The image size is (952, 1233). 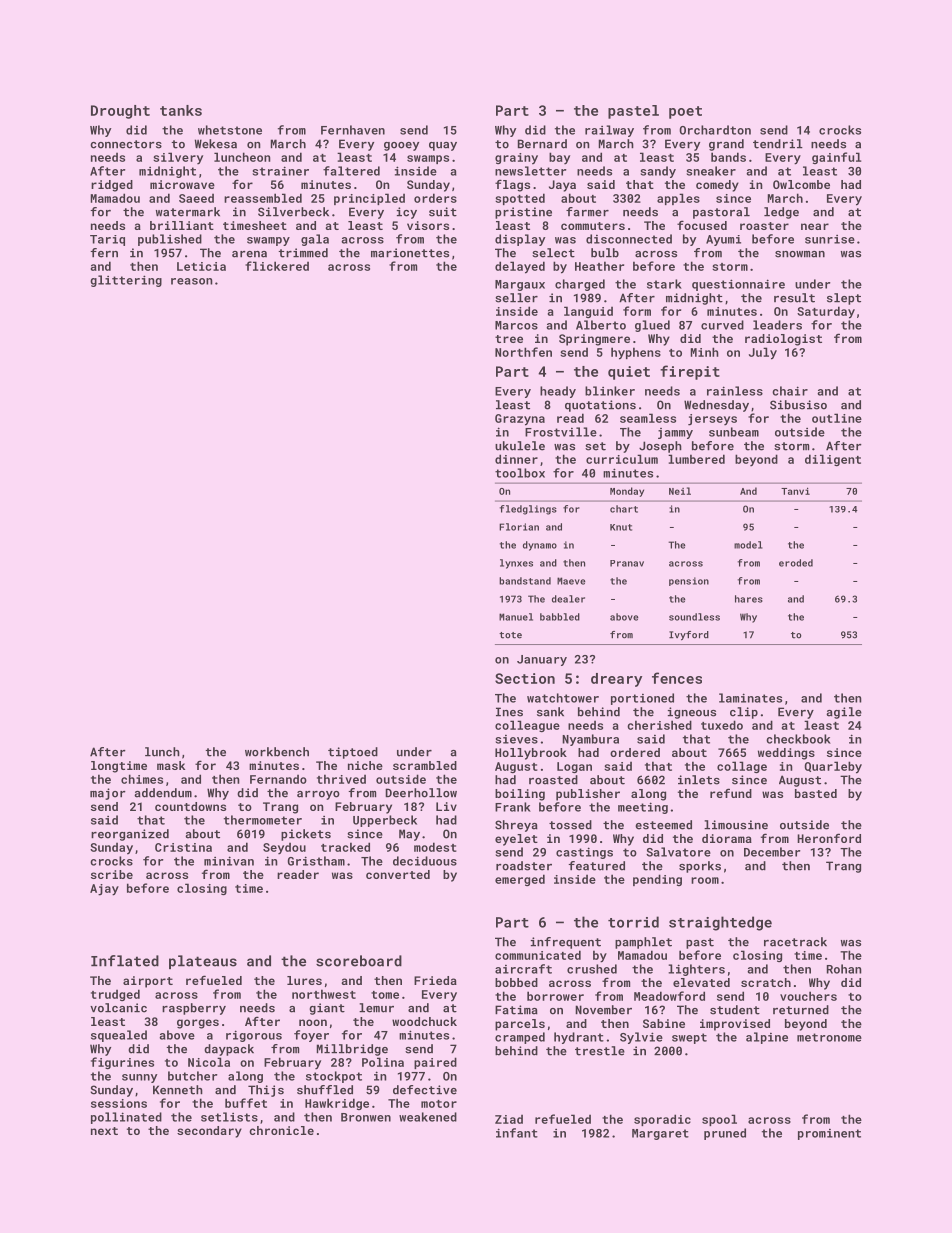 I want to click on bay, so click(x=559, y=158).
